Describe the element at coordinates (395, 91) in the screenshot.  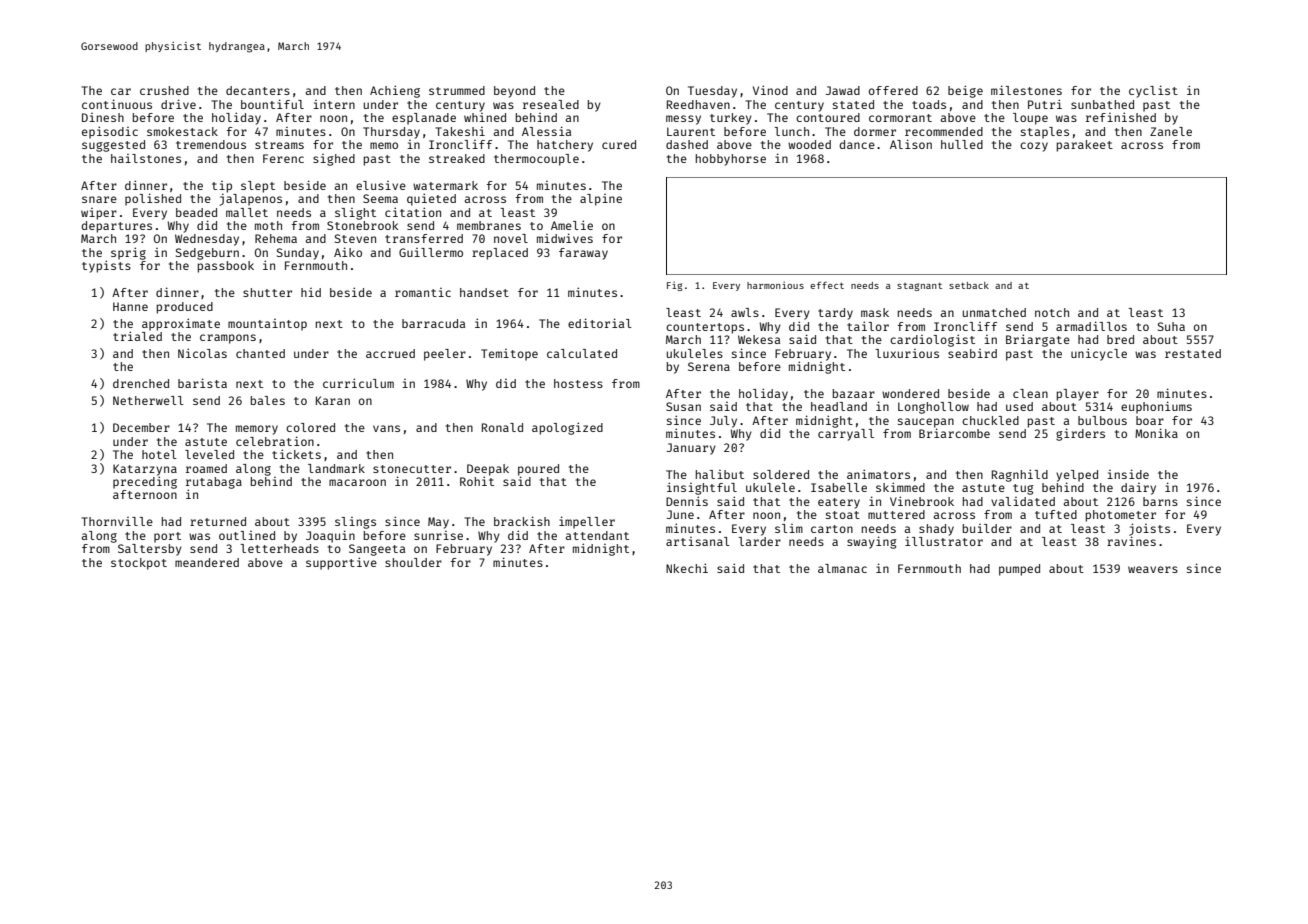
I see `Achieng` at that location.
